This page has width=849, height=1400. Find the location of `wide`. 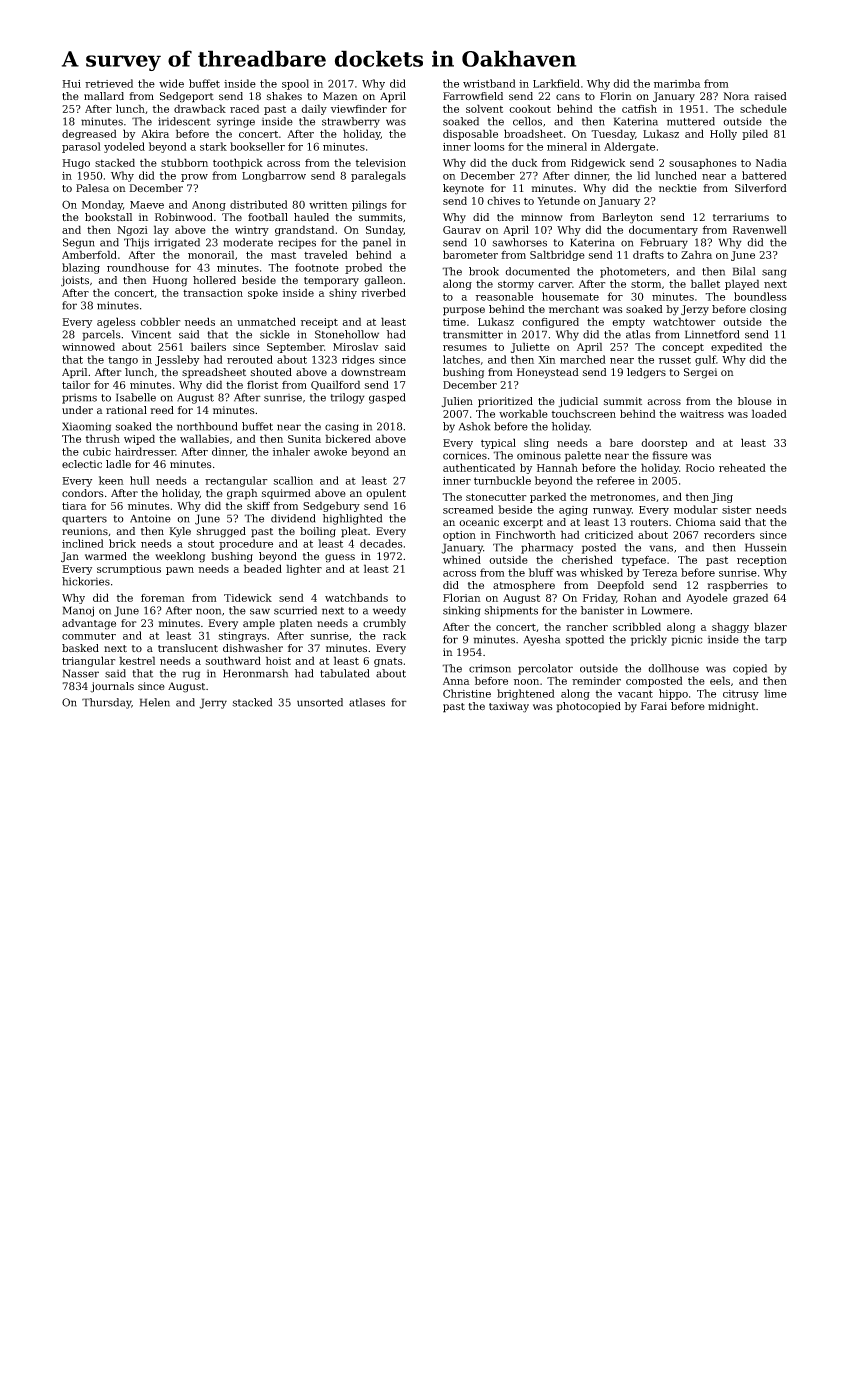

wide is located at coordinates (171, 83).
